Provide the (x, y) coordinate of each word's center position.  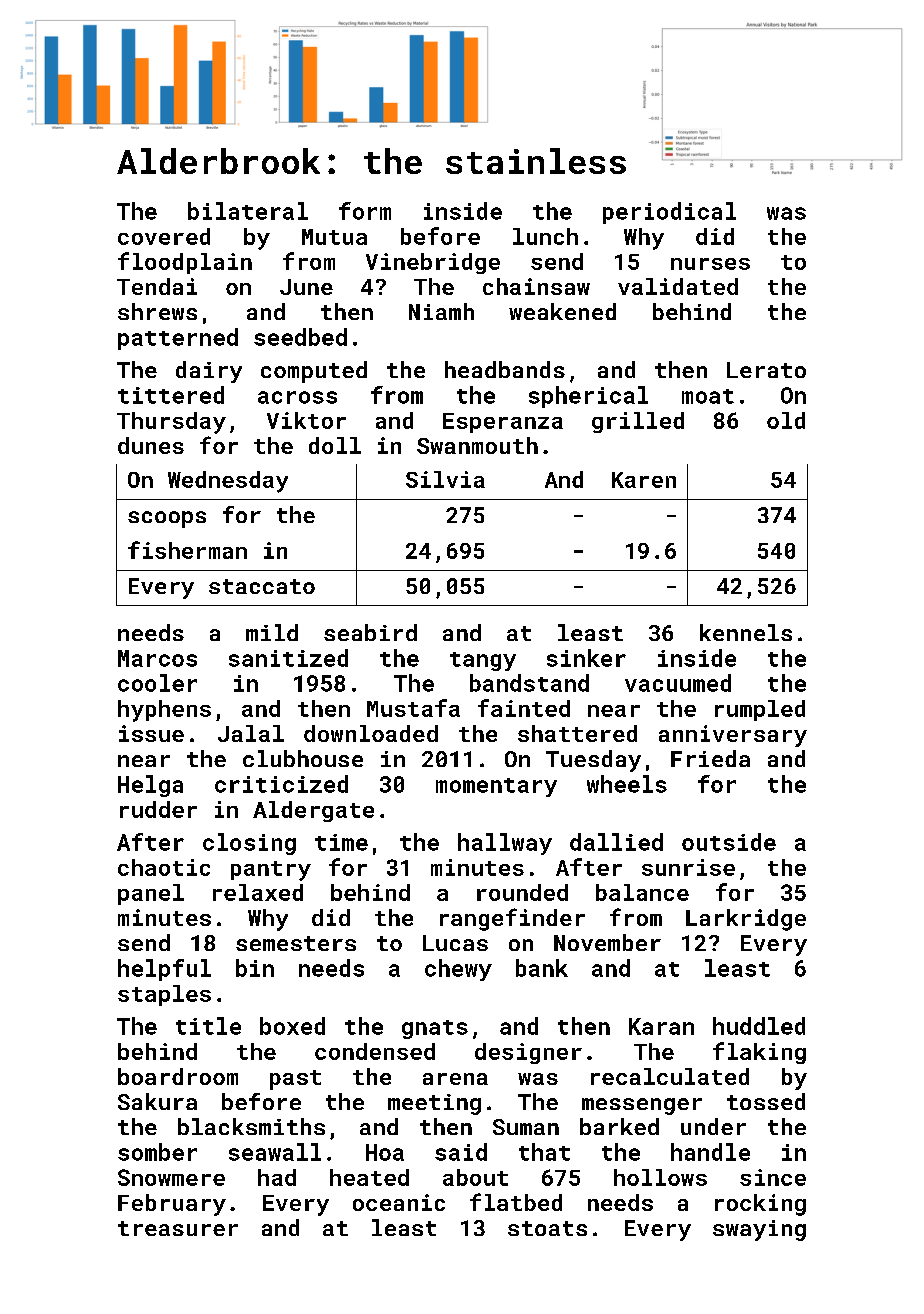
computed (314, 372)
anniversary (733, 736)
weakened (562, 311)
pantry (271, 871)
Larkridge (746, 920)
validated (678, 286)
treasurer (178, 1228)
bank (542, 968)
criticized (281, 784)
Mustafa (413, 708)
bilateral (248, 211)
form (365, 211)
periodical (669, 213)
